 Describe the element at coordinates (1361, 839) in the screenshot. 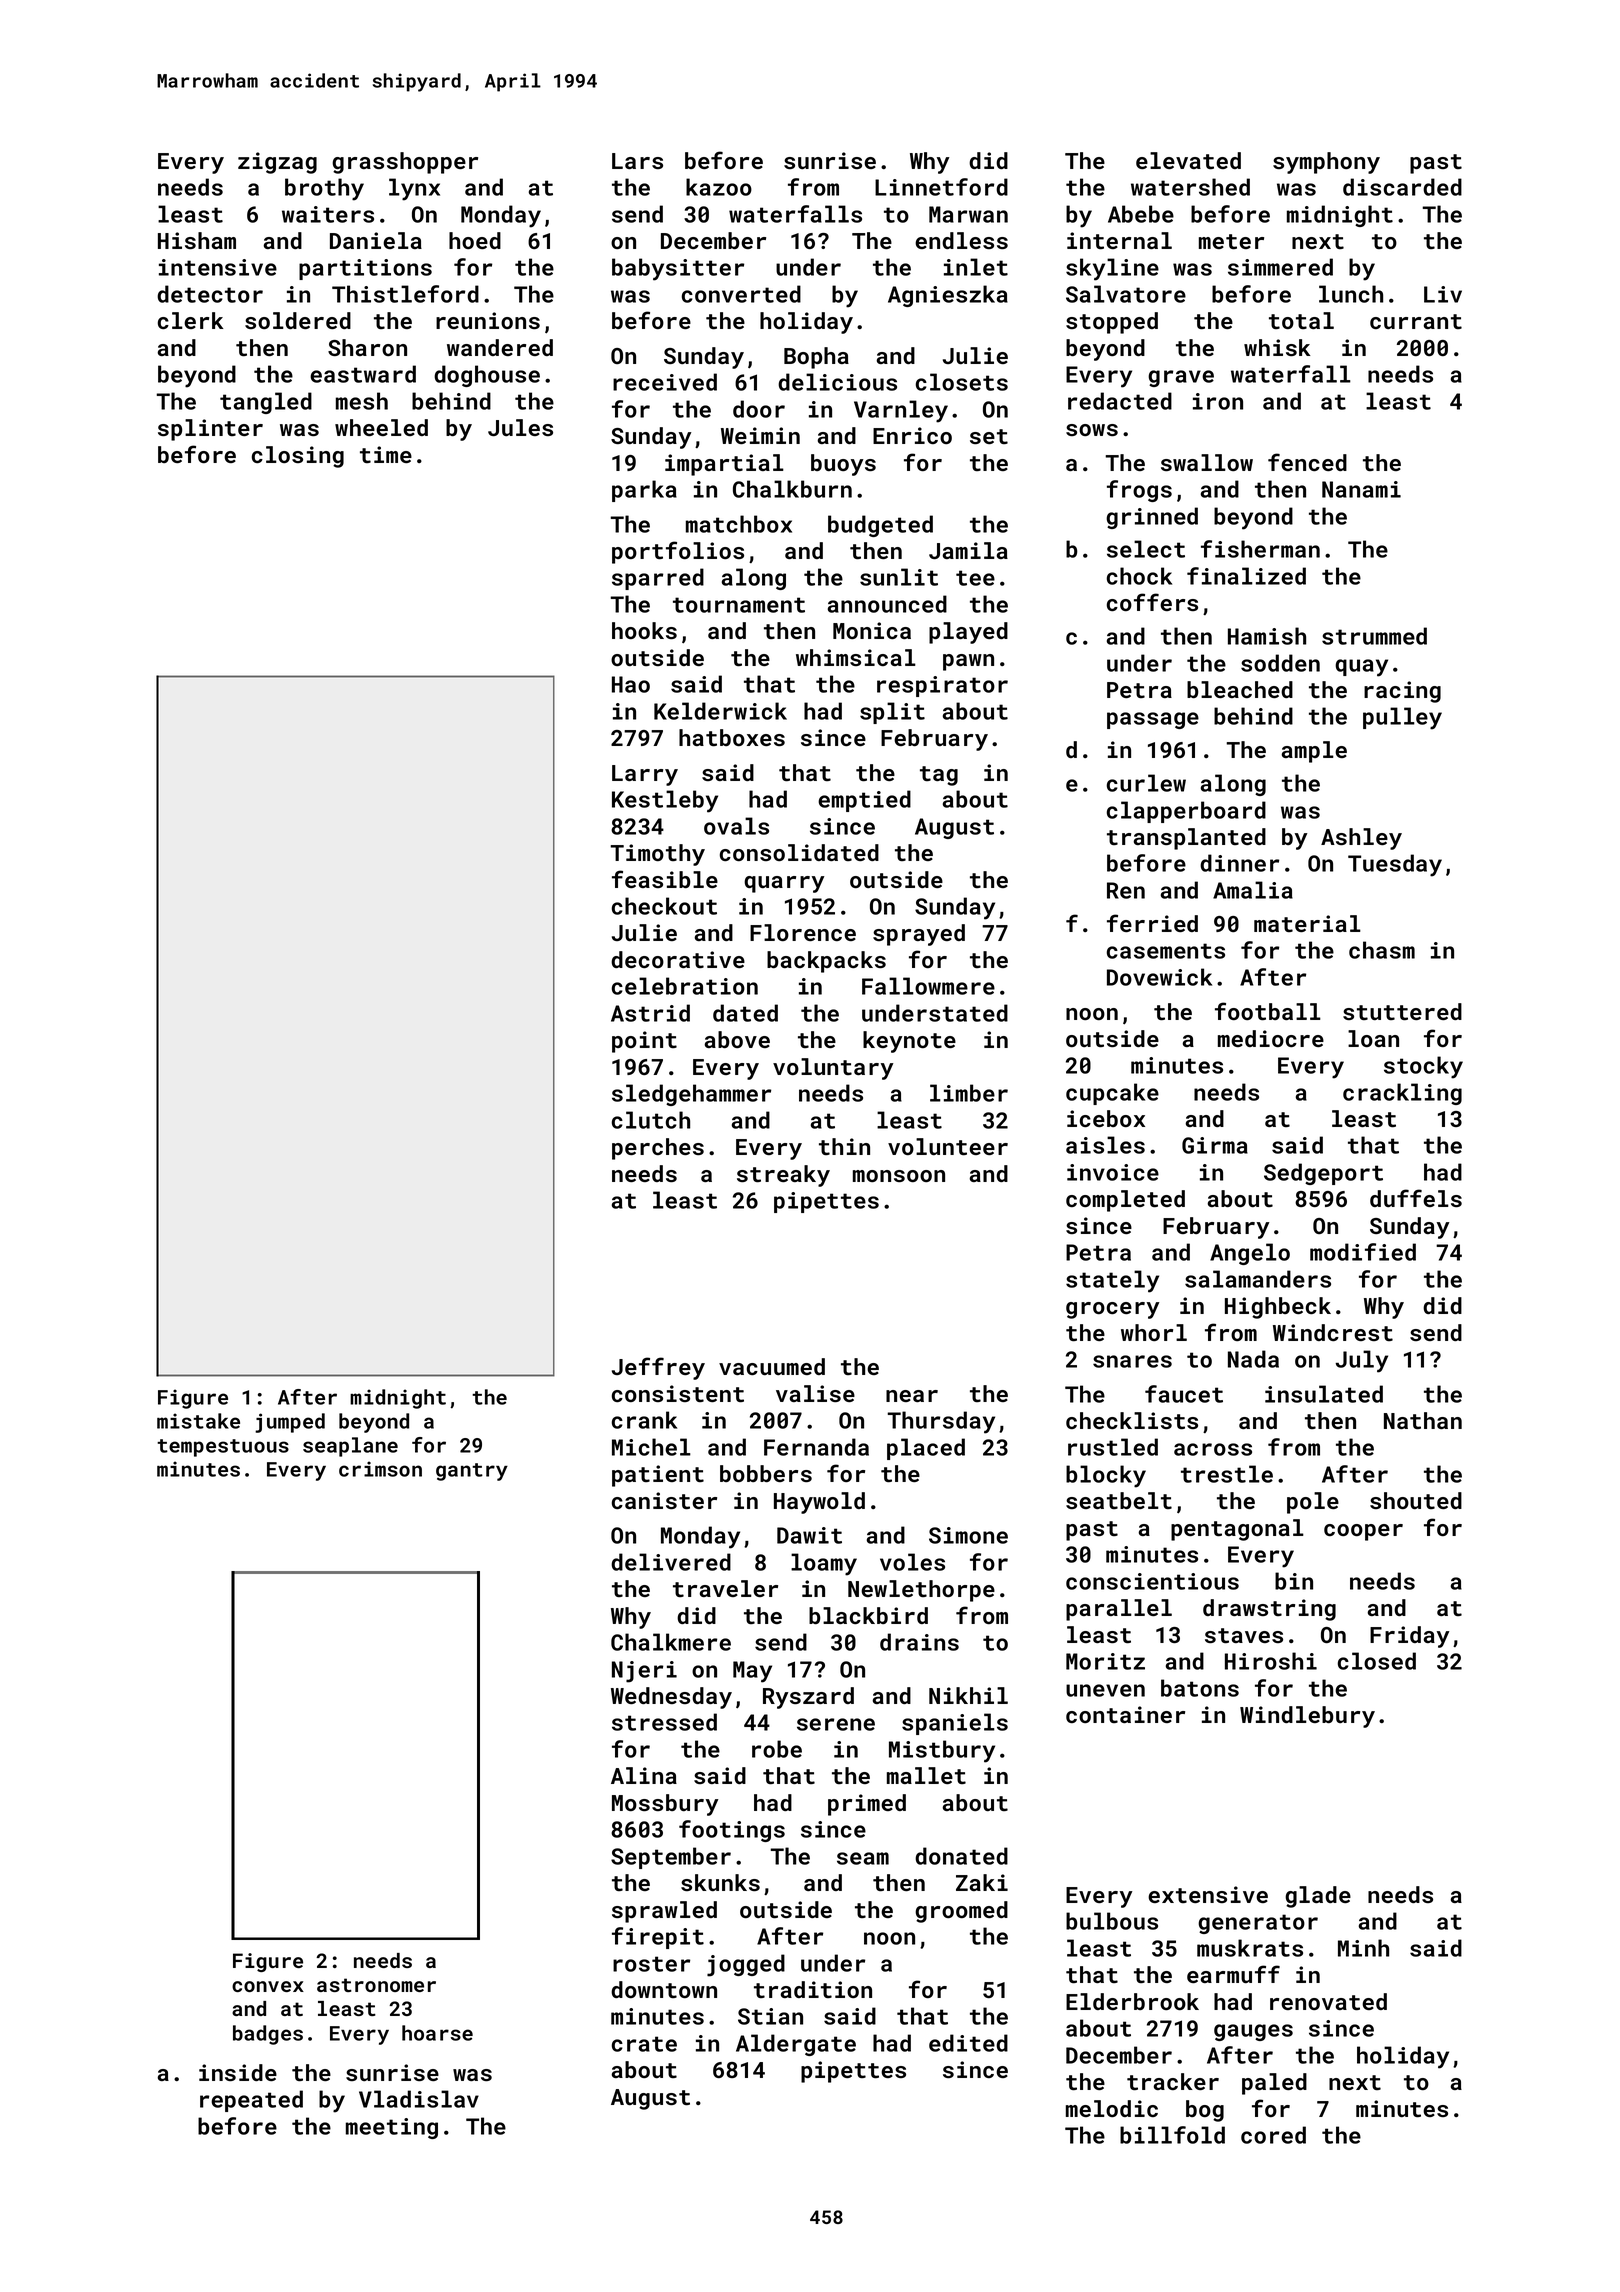

I see `Ashley` at that location.
